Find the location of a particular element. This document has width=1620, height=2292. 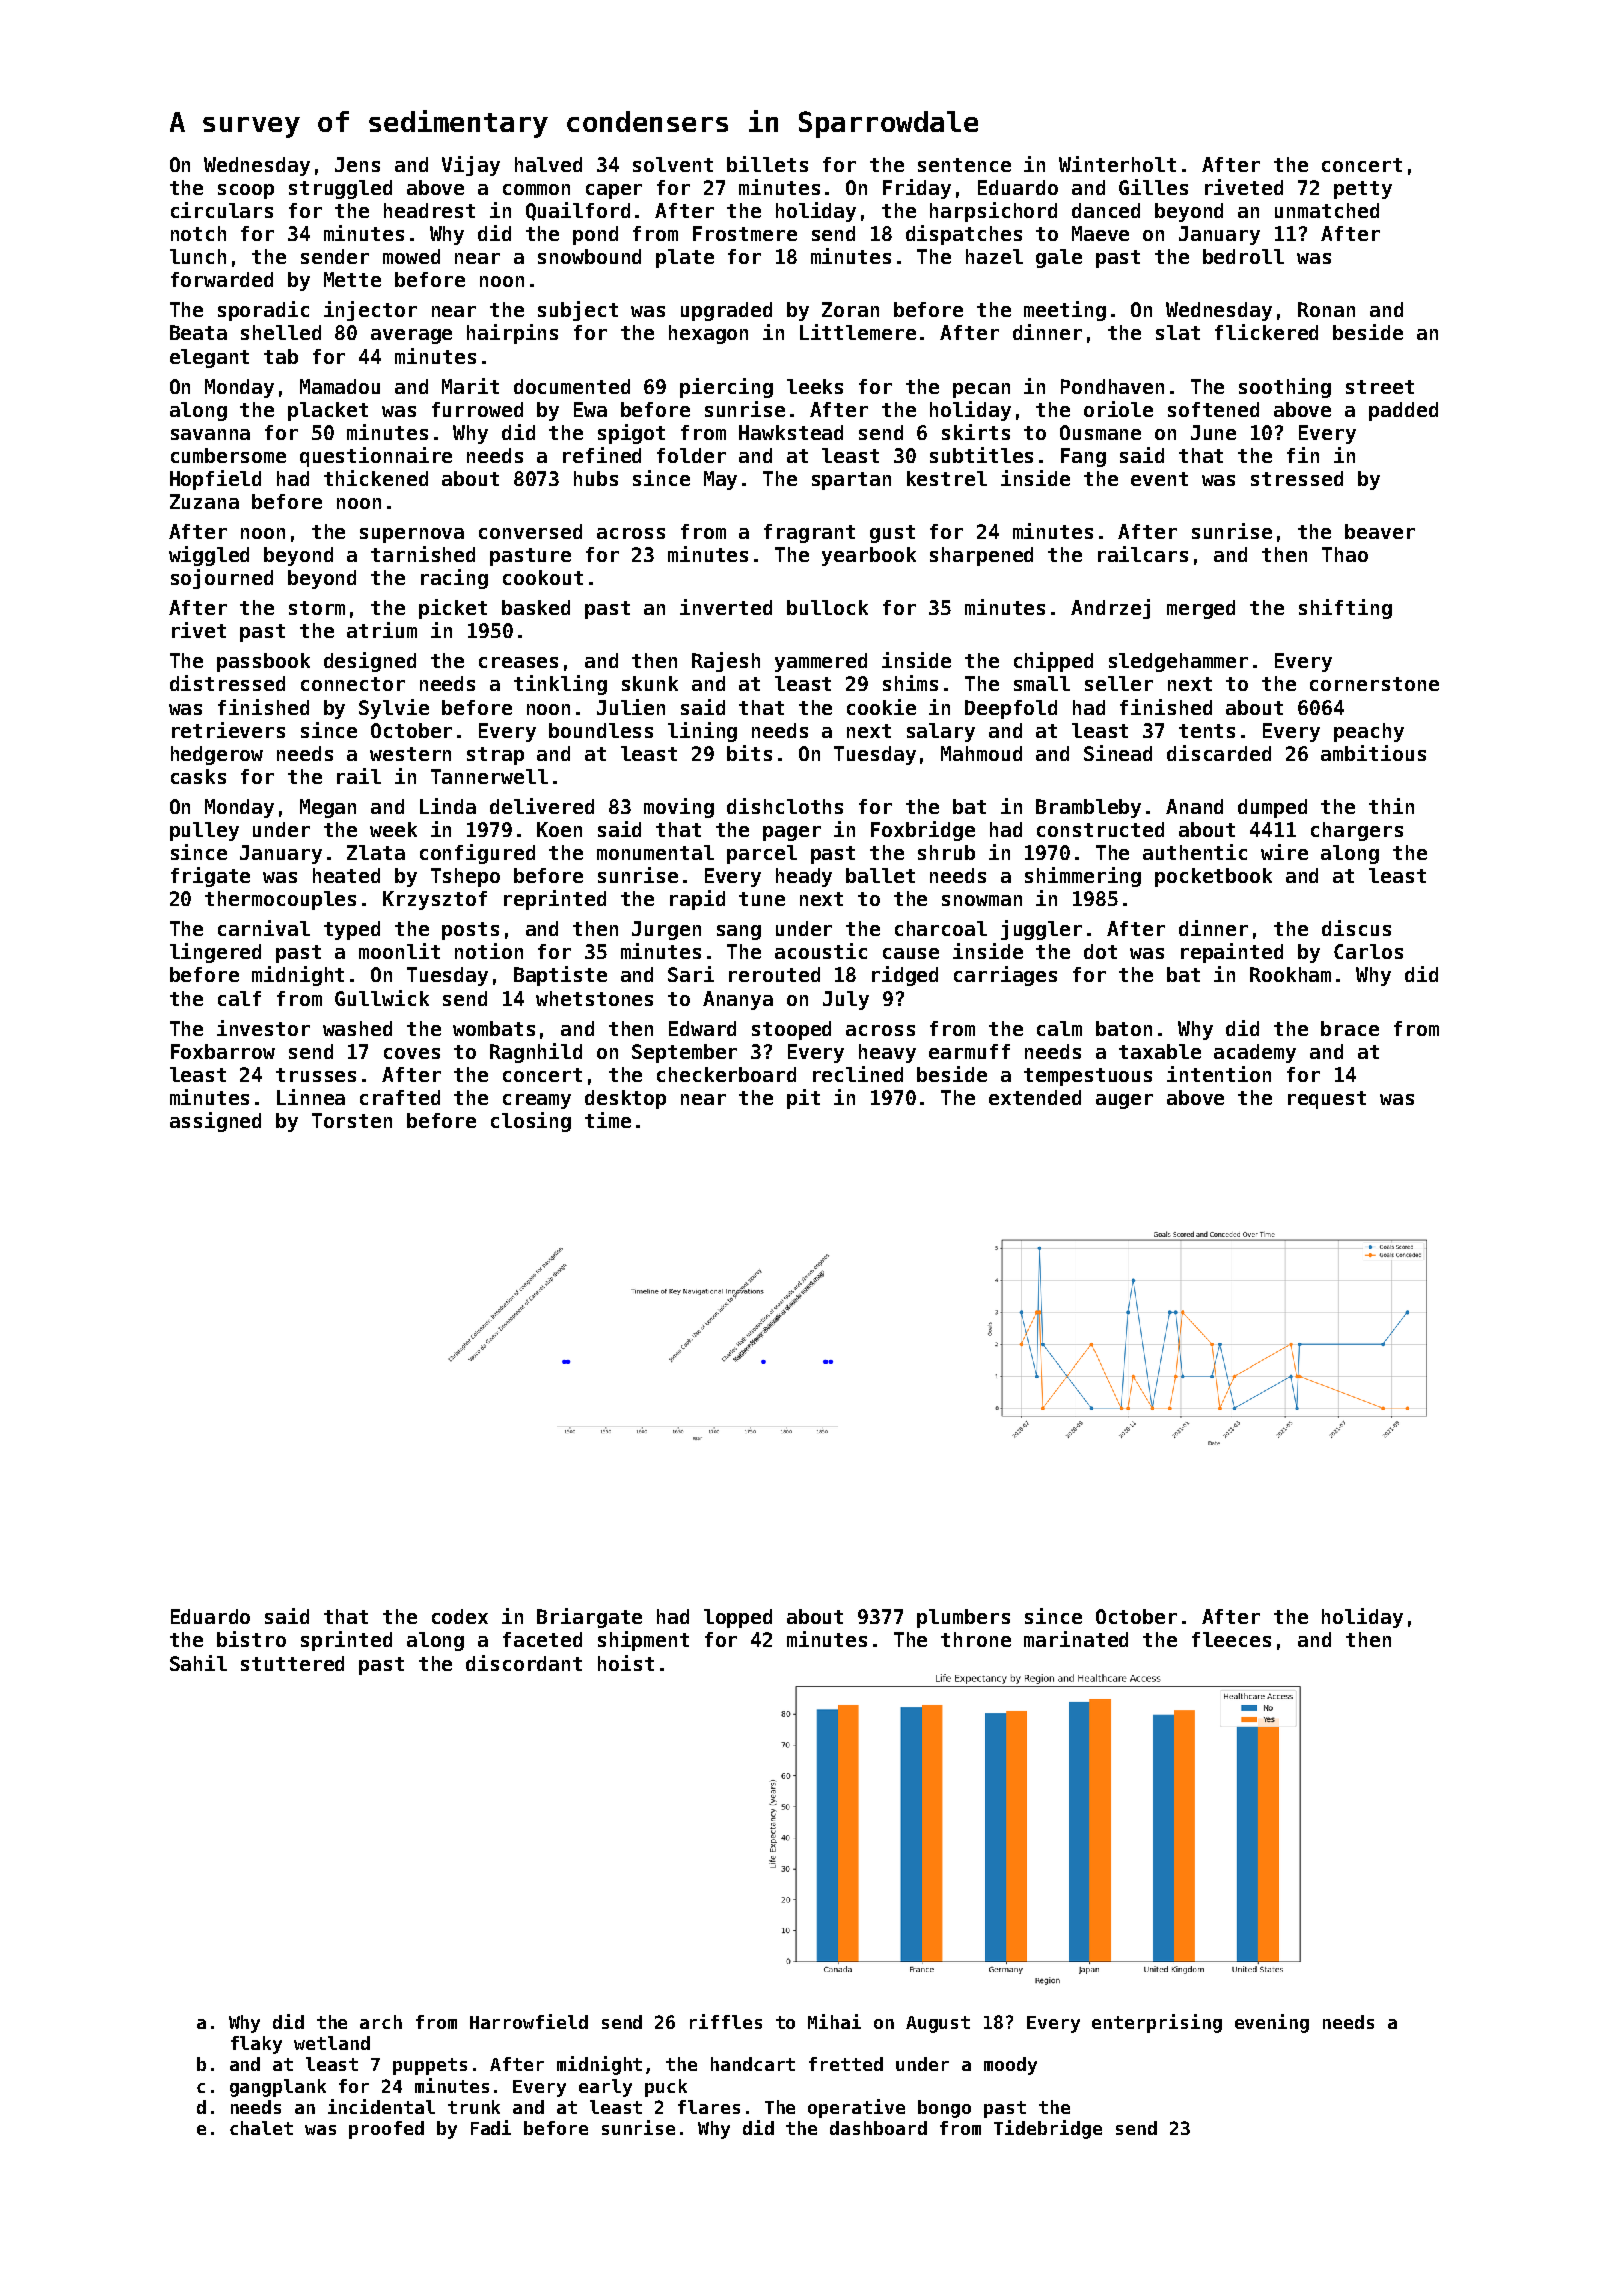

desktop is located at coordinates (625, 1099).
